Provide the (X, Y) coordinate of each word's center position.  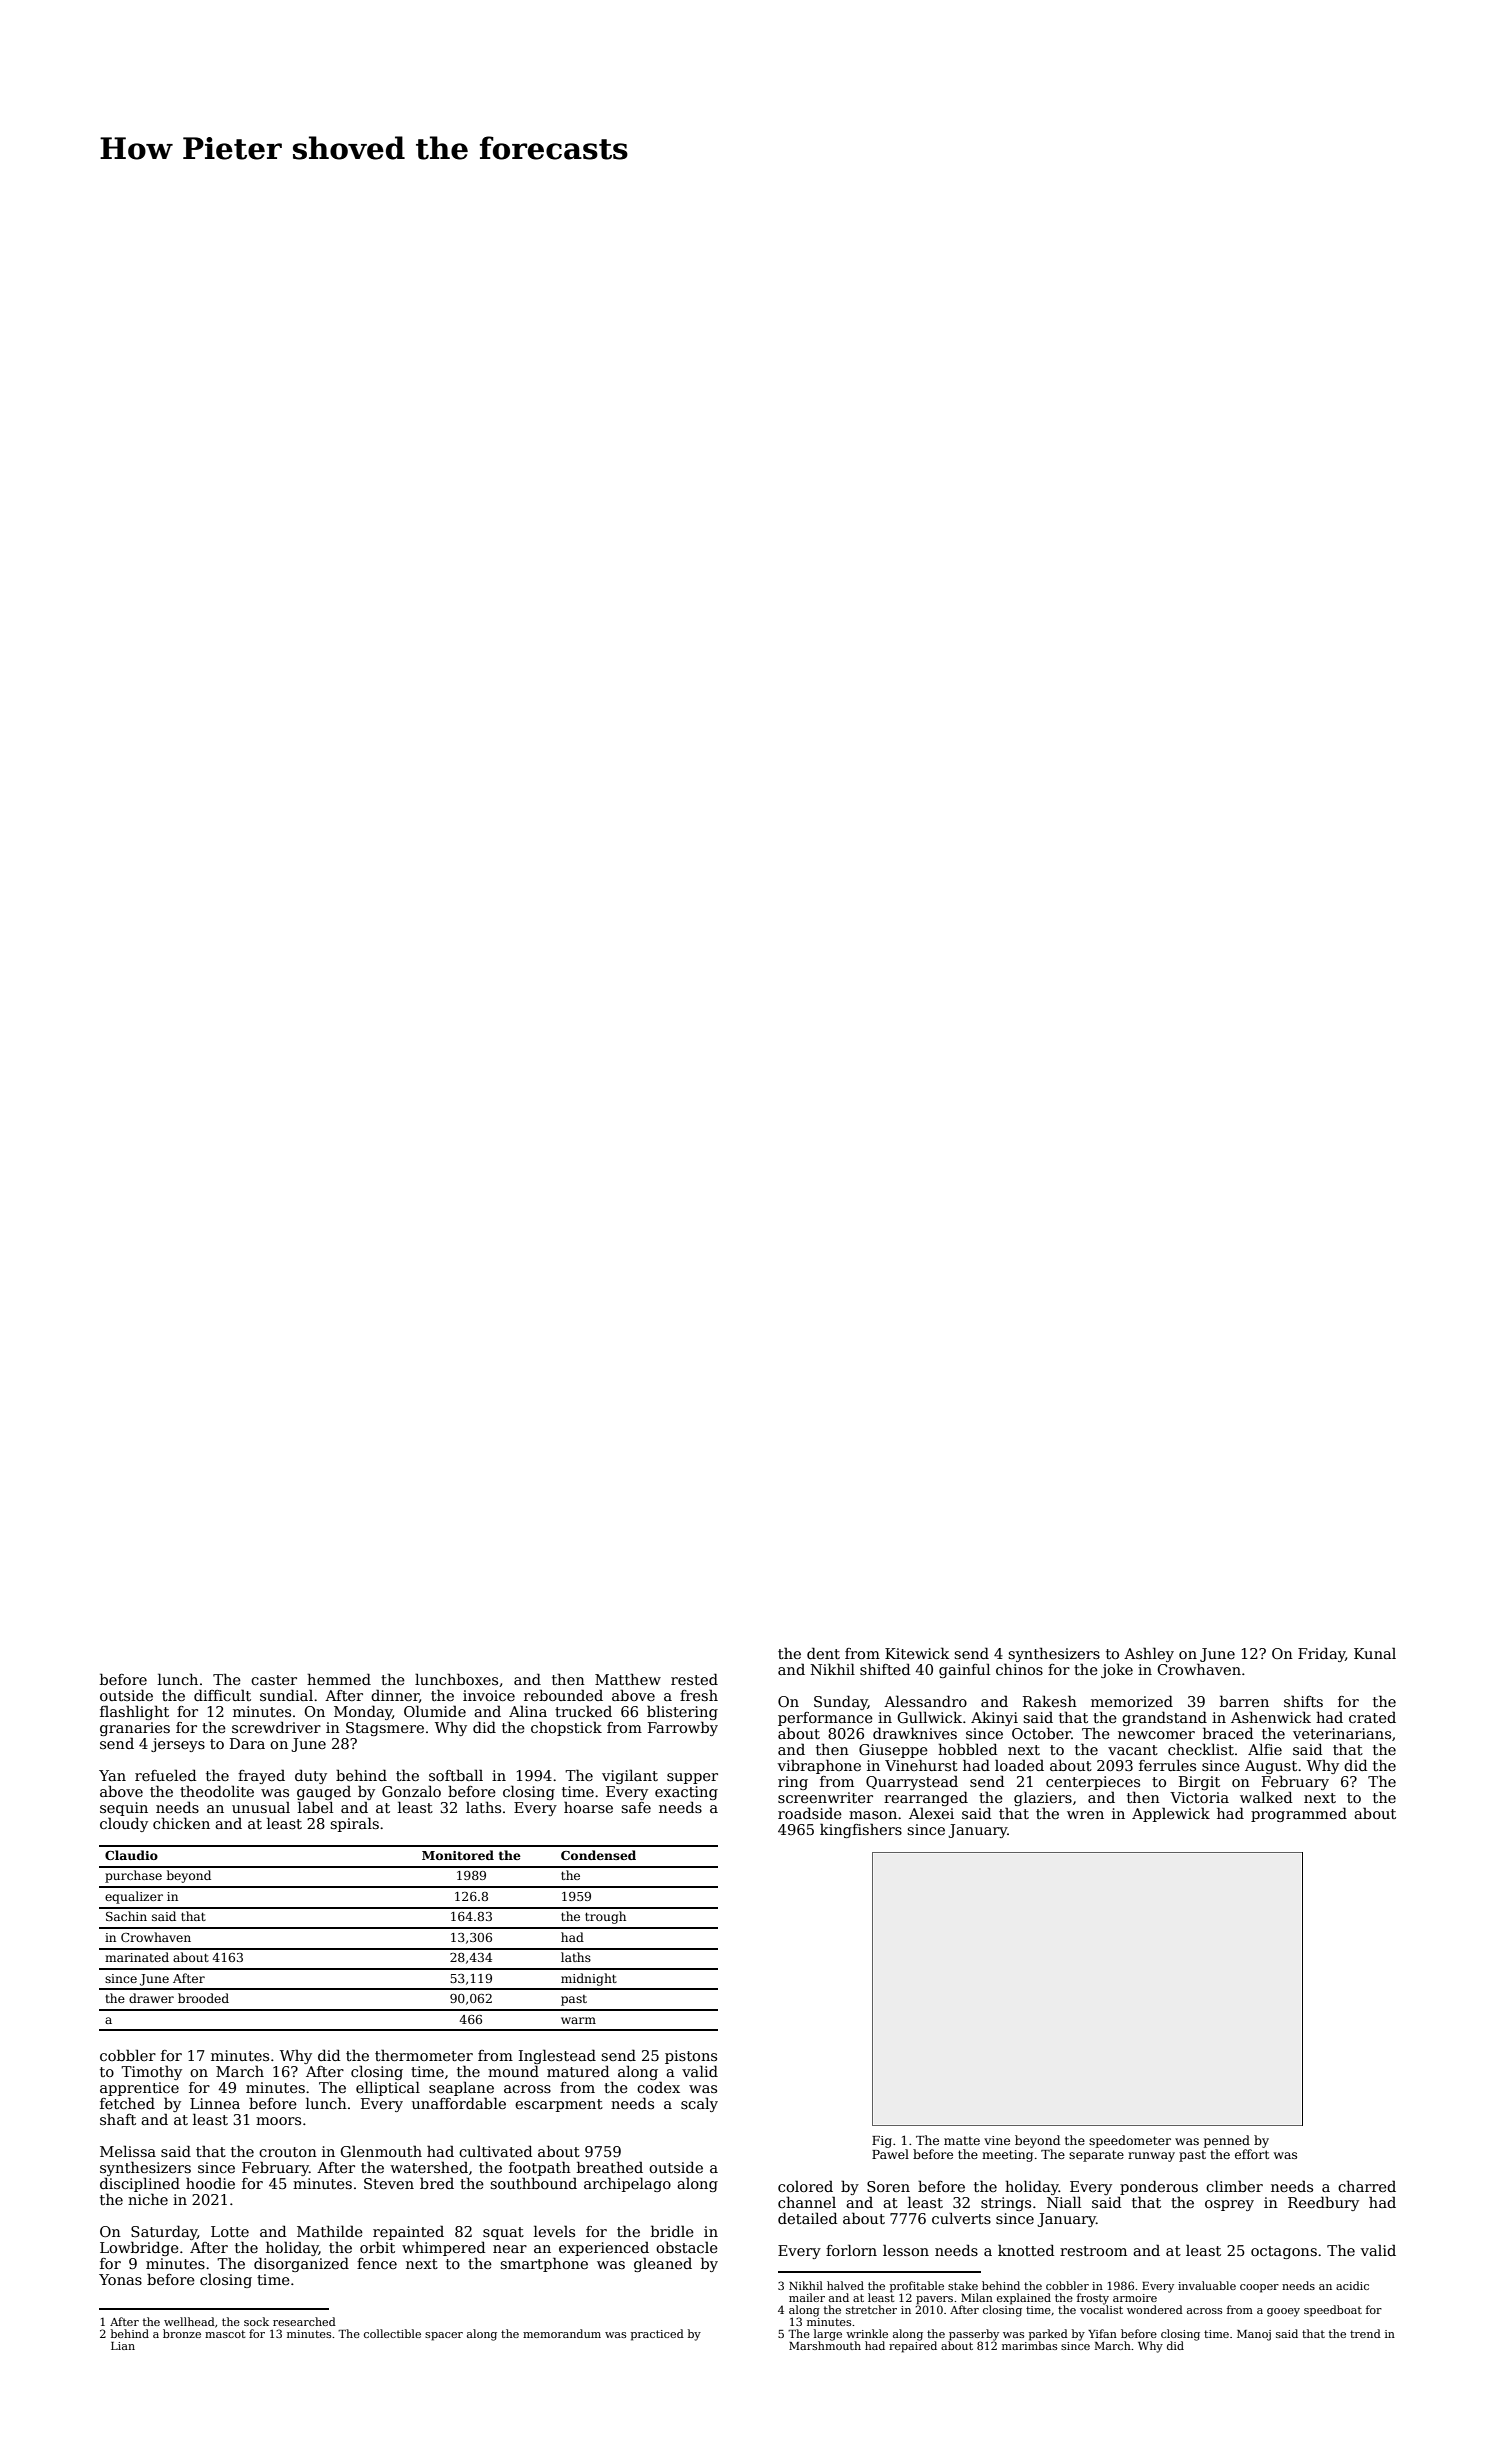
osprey (1229, 2205)
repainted (408, 2232)
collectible (392, 2333)
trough (605, 1917)
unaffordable (459, 2103)
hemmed (339, 1679)
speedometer (1130, 2141)
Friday (1321, 1654)
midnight (589, 1979)
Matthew (628, 1679)
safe (636, 1807)
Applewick (1171, 1814)
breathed (610, 2167)
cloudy (124, 1824)
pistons (691, 2057)
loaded (1019, 1765)
